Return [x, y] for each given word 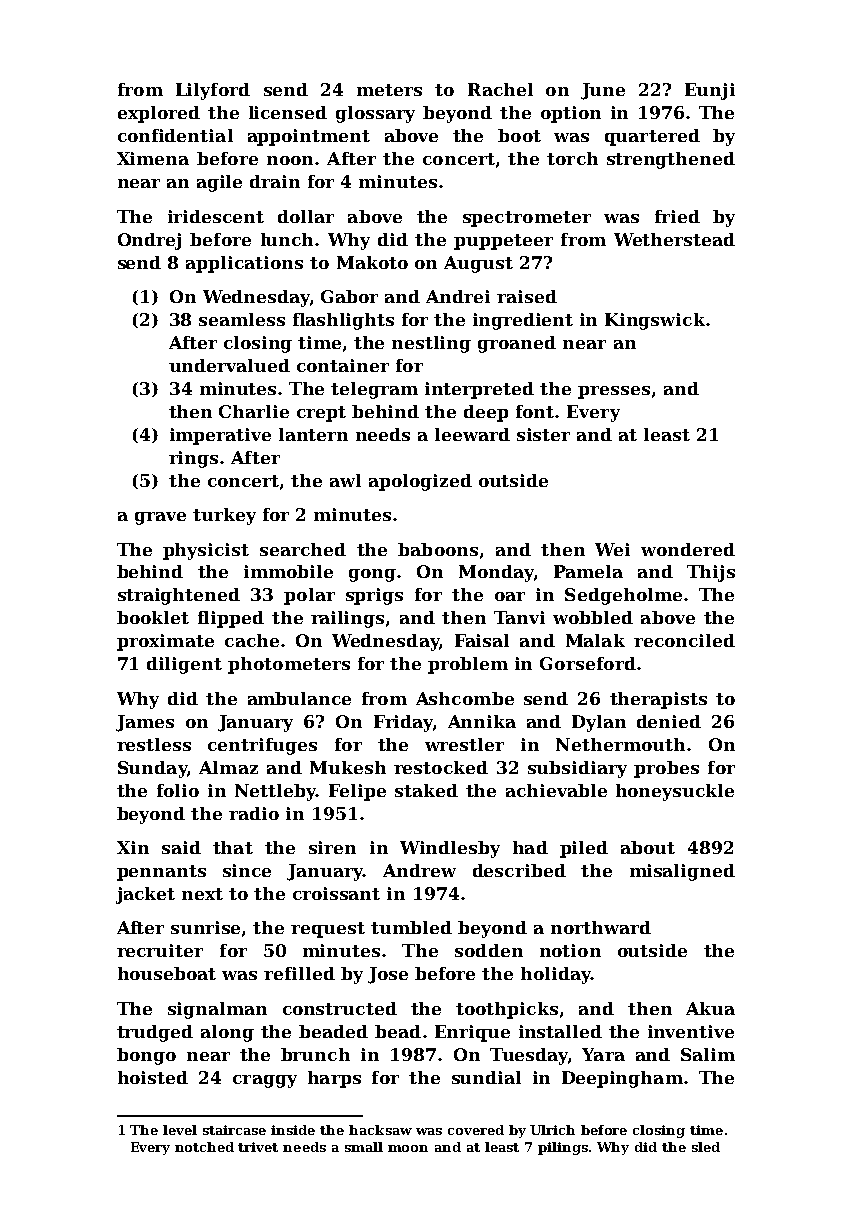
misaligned [682, 872]
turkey [224, 516]
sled [706, 1147]
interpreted [479, 390]
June [603, 91]
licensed [288, 112]
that [233, 847]
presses [614, 392]
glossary [375, 114]
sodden [489, 950]
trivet [258, 1147]
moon [408, 1148]
